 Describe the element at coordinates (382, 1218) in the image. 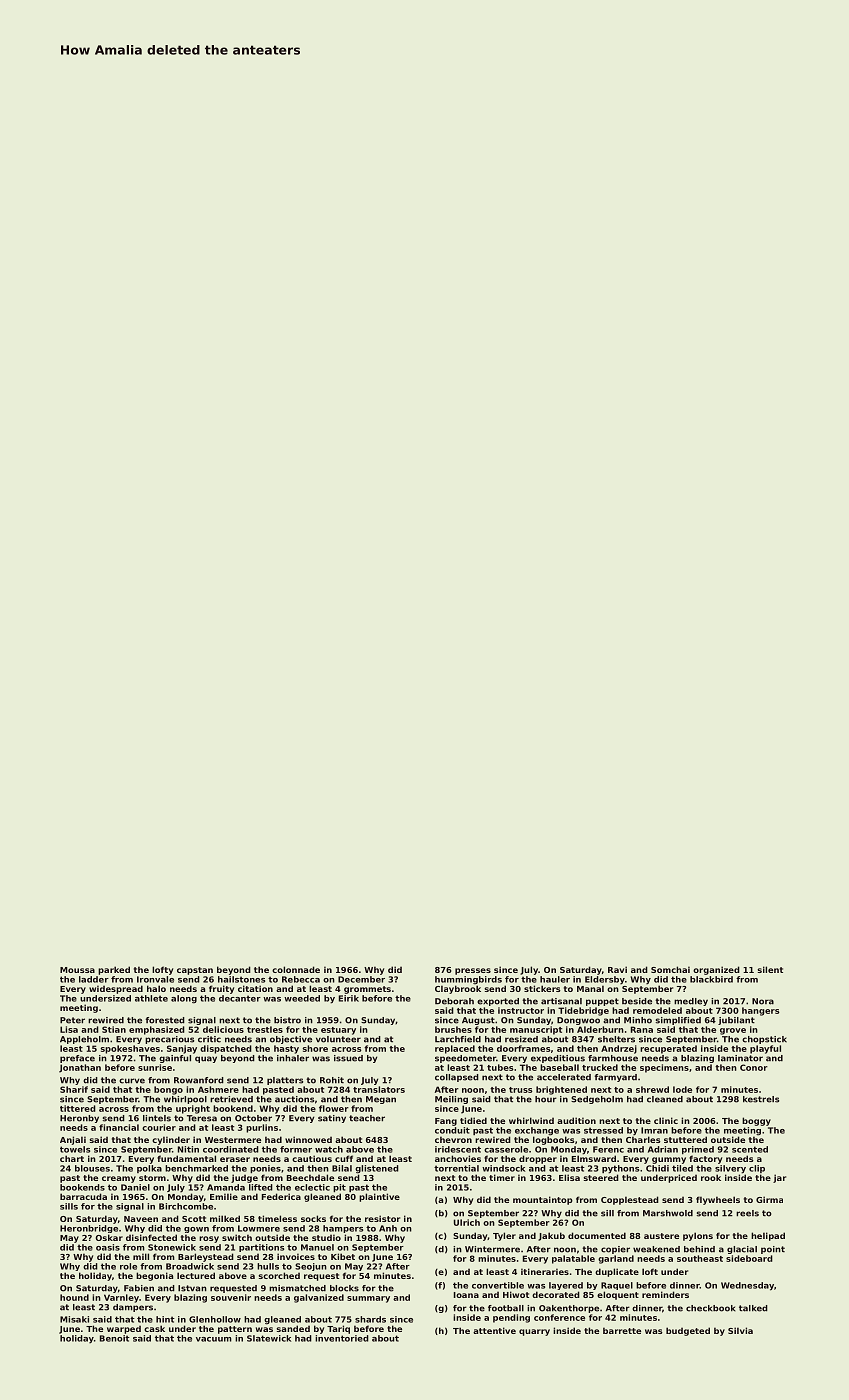

I see `resistor` at that location.
